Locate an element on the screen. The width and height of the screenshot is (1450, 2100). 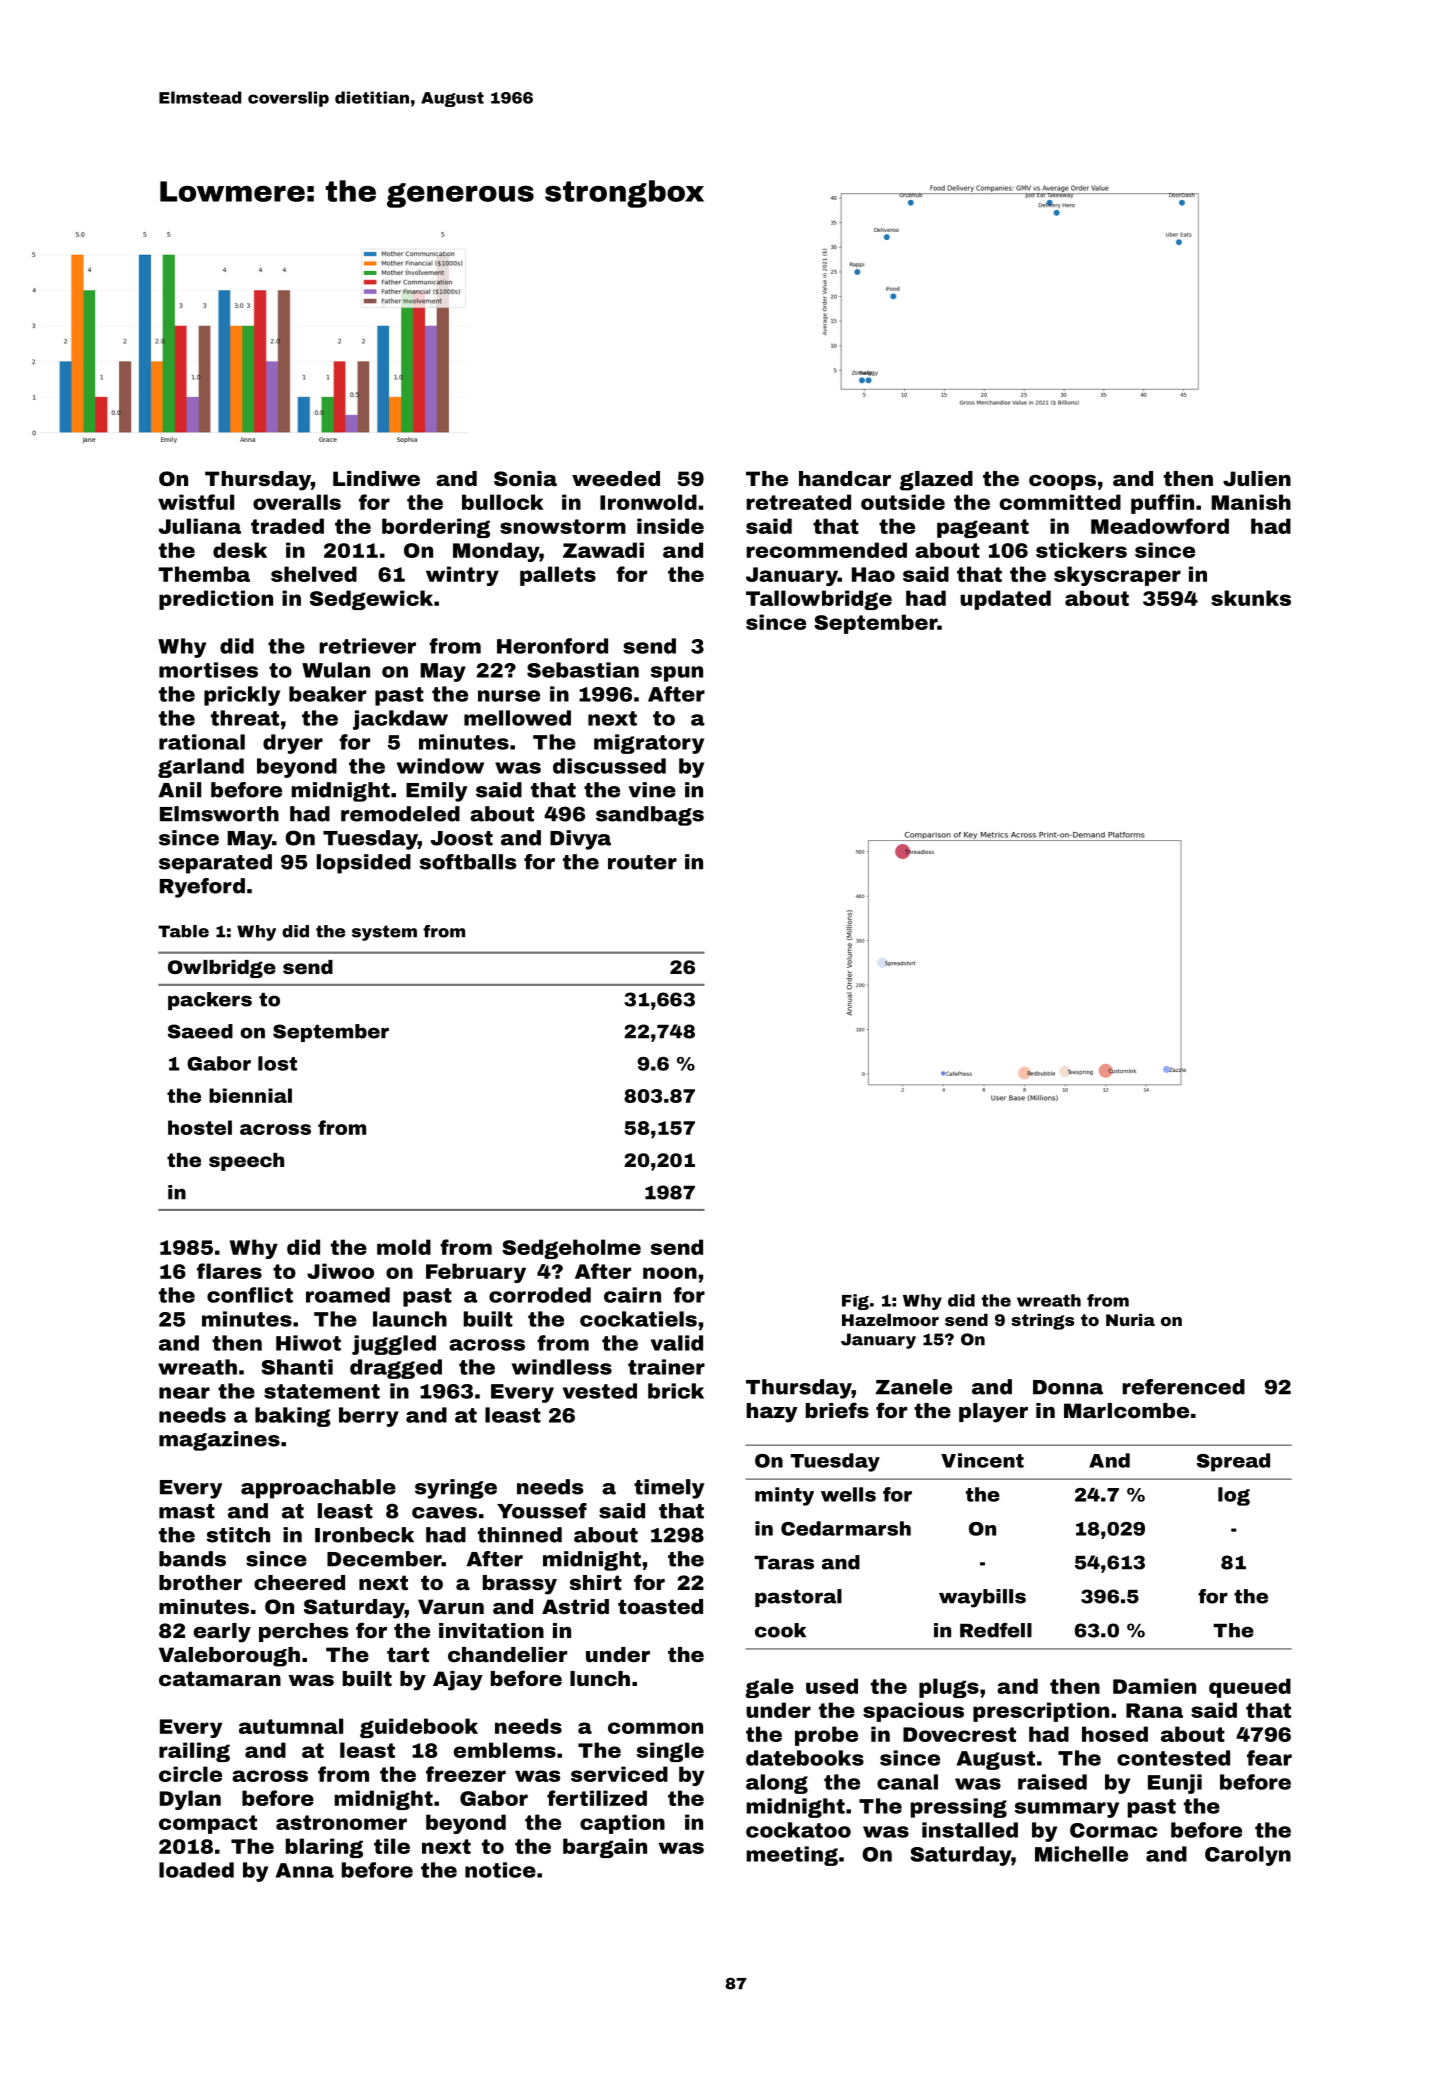
handcar is located at coordinates (845, 478).
